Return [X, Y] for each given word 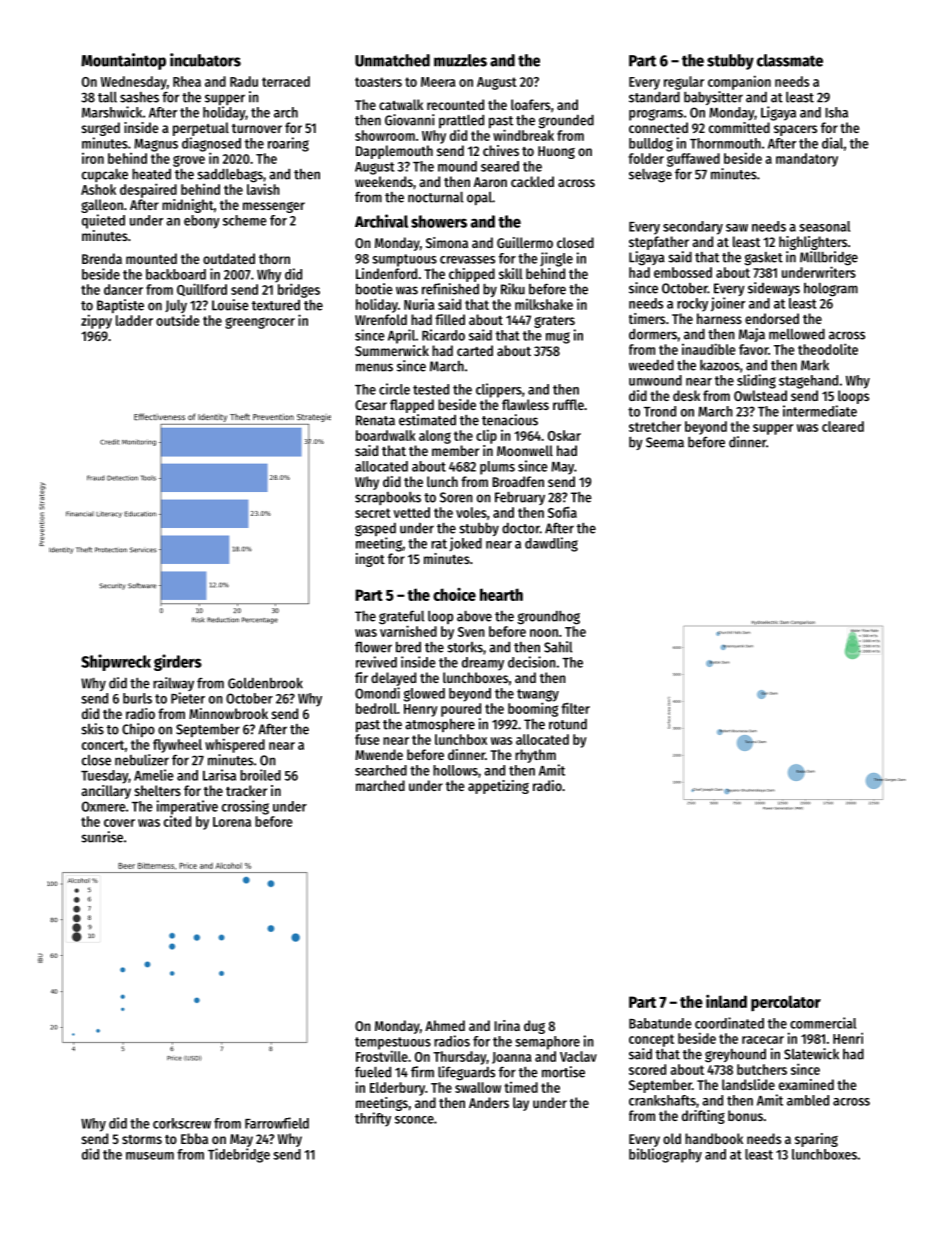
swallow [478, 1087]
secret [373, 513]
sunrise [102, 837]
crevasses [467, 260]
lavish [263, 189]
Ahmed [445, 1025]
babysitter [713, 98]
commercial [823, 1023]
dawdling [551, 544]
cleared [843, 426]
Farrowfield [277, 1123]
